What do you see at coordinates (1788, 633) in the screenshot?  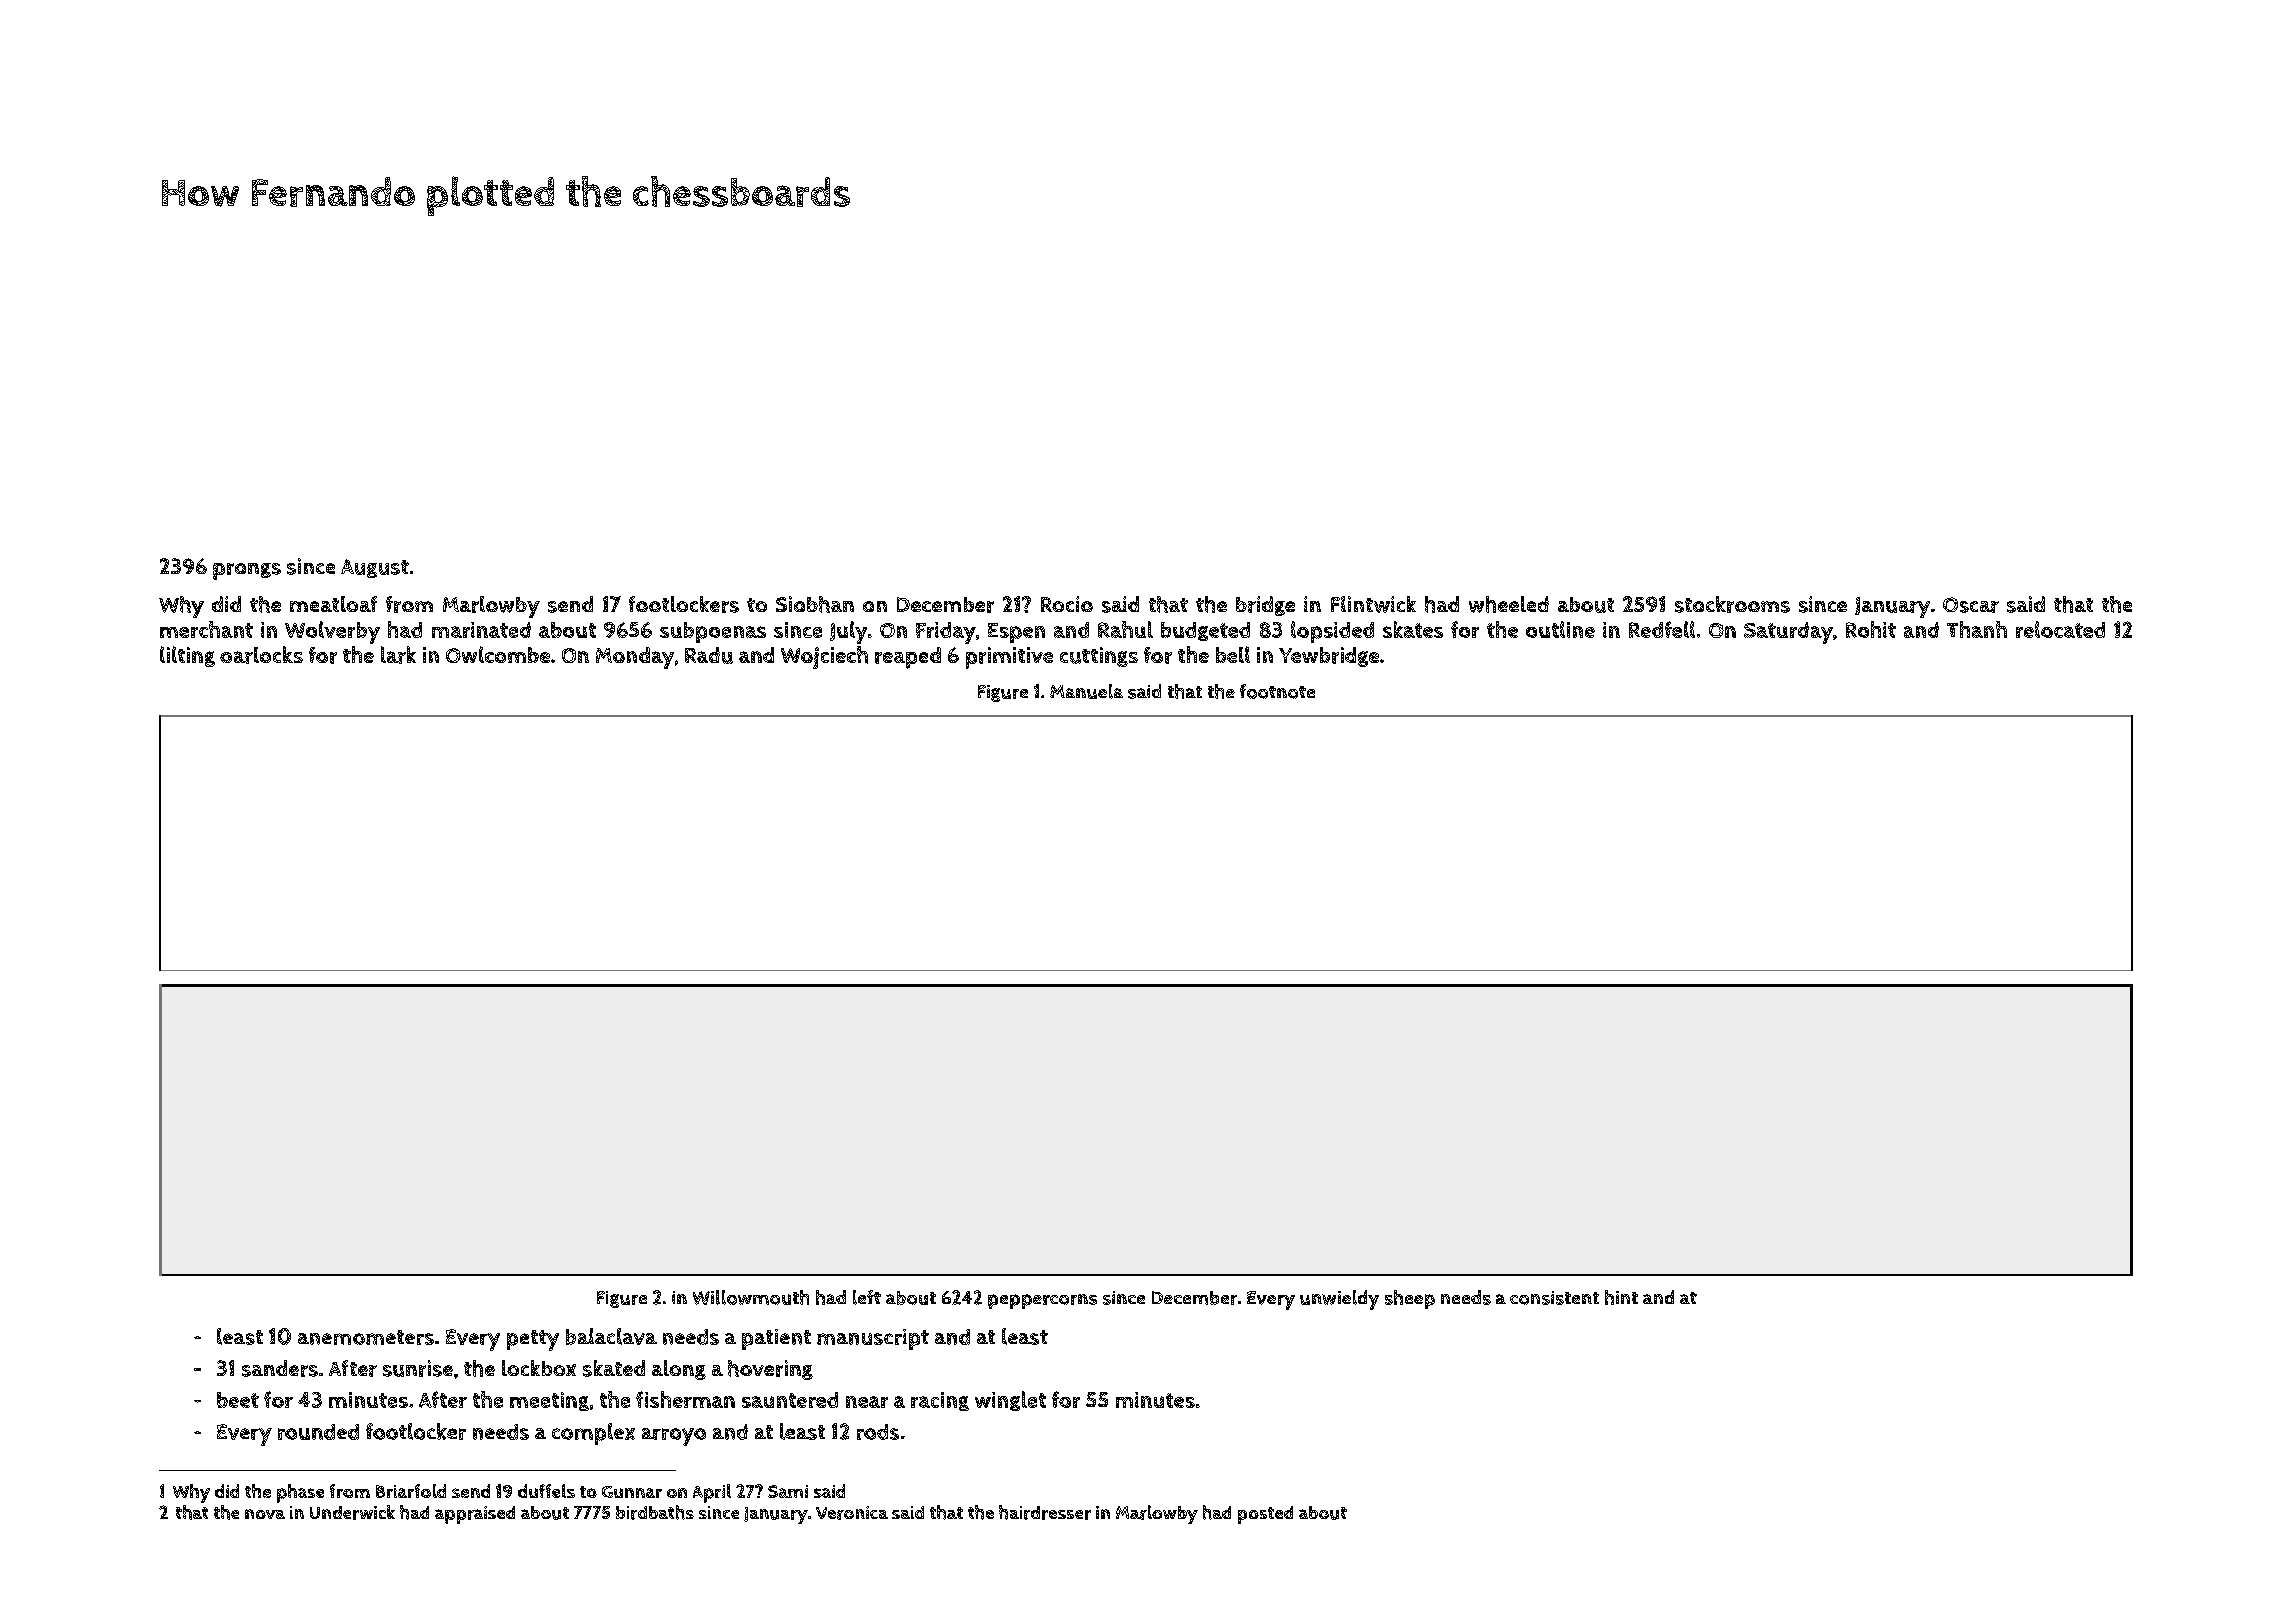 I see `Saturday` at bounding box center [1788, 633].
